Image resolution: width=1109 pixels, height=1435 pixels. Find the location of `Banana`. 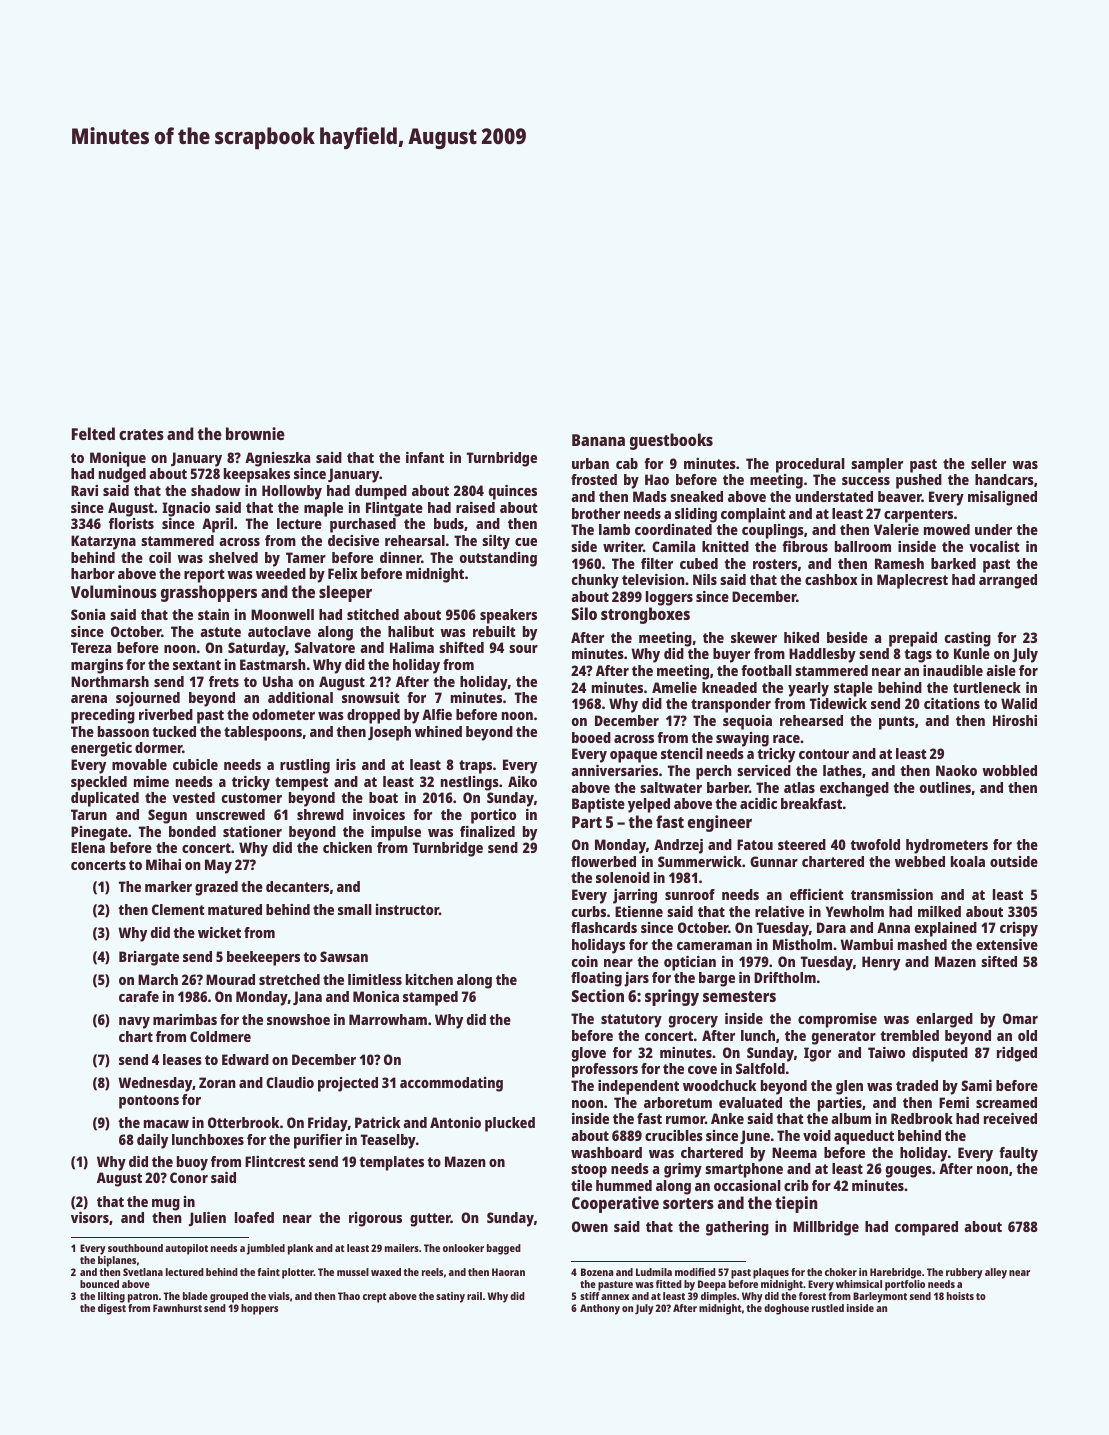

Banana is located at coordinates (598, 440).
